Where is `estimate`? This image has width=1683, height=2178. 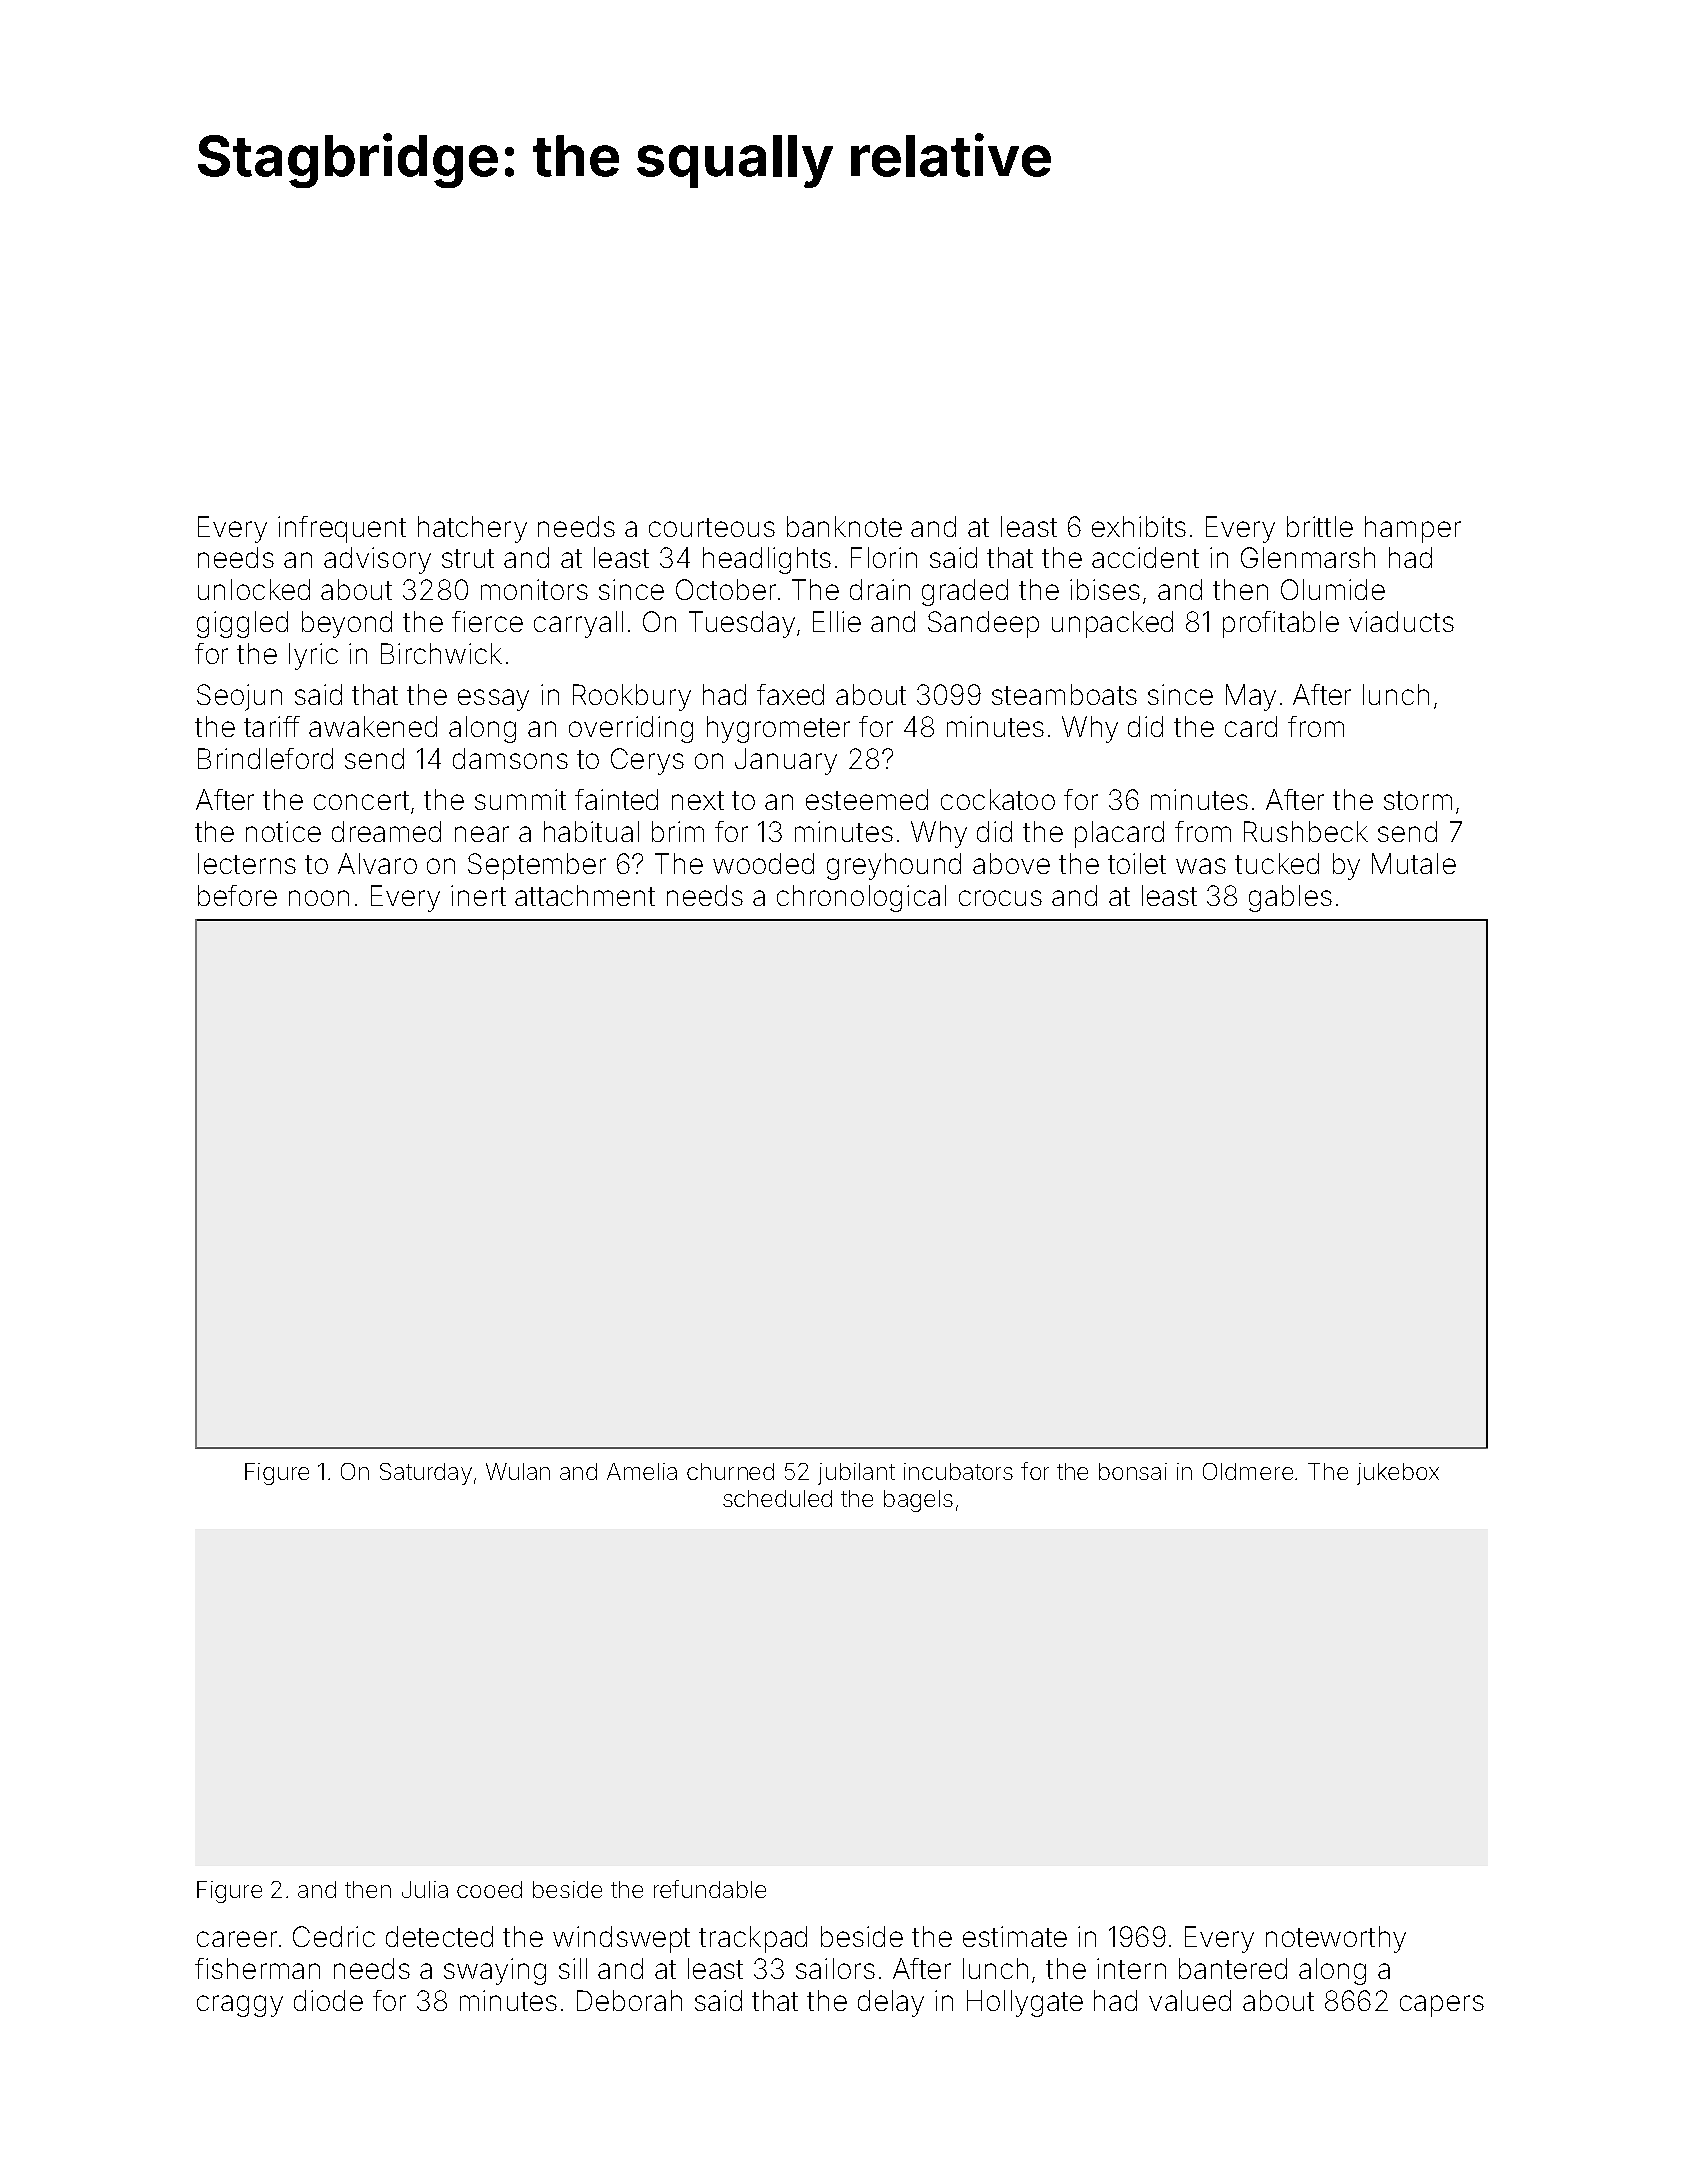 estimate is located at coordinates (1015, 1936).
